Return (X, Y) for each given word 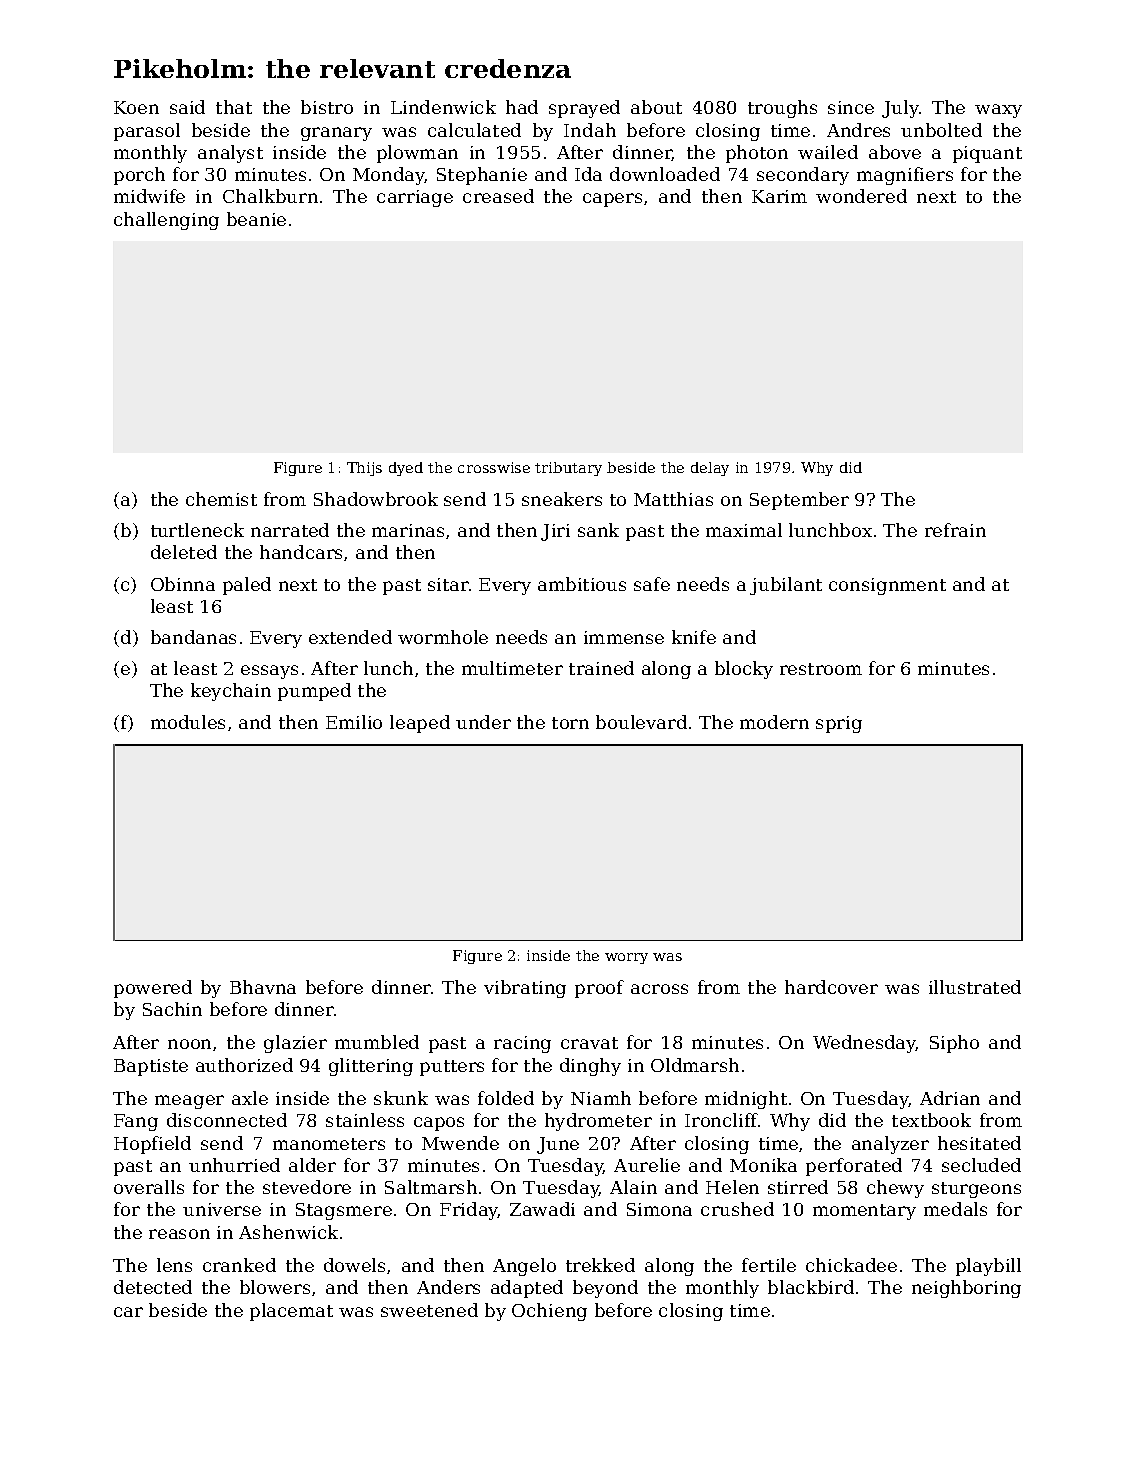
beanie (256, 219)
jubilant (786, 586)
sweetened (429, 1310)
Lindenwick (443, 107)
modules (188, 722)
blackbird (811, 1287)
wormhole (443, 637)
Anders (448, 1287)
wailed (828, 152)
